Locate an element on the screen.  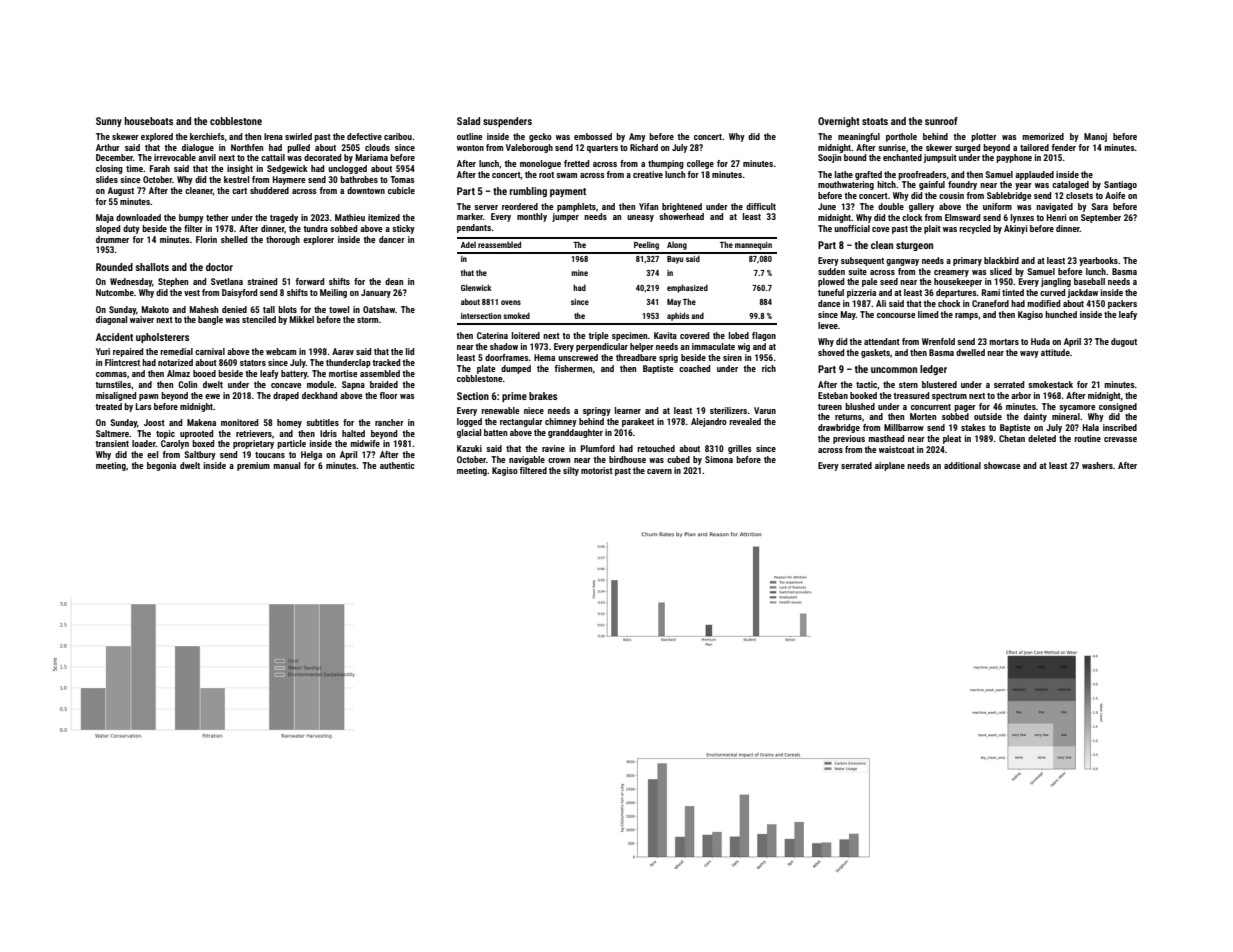
Svetlana is located at coordinates (227, 281).
